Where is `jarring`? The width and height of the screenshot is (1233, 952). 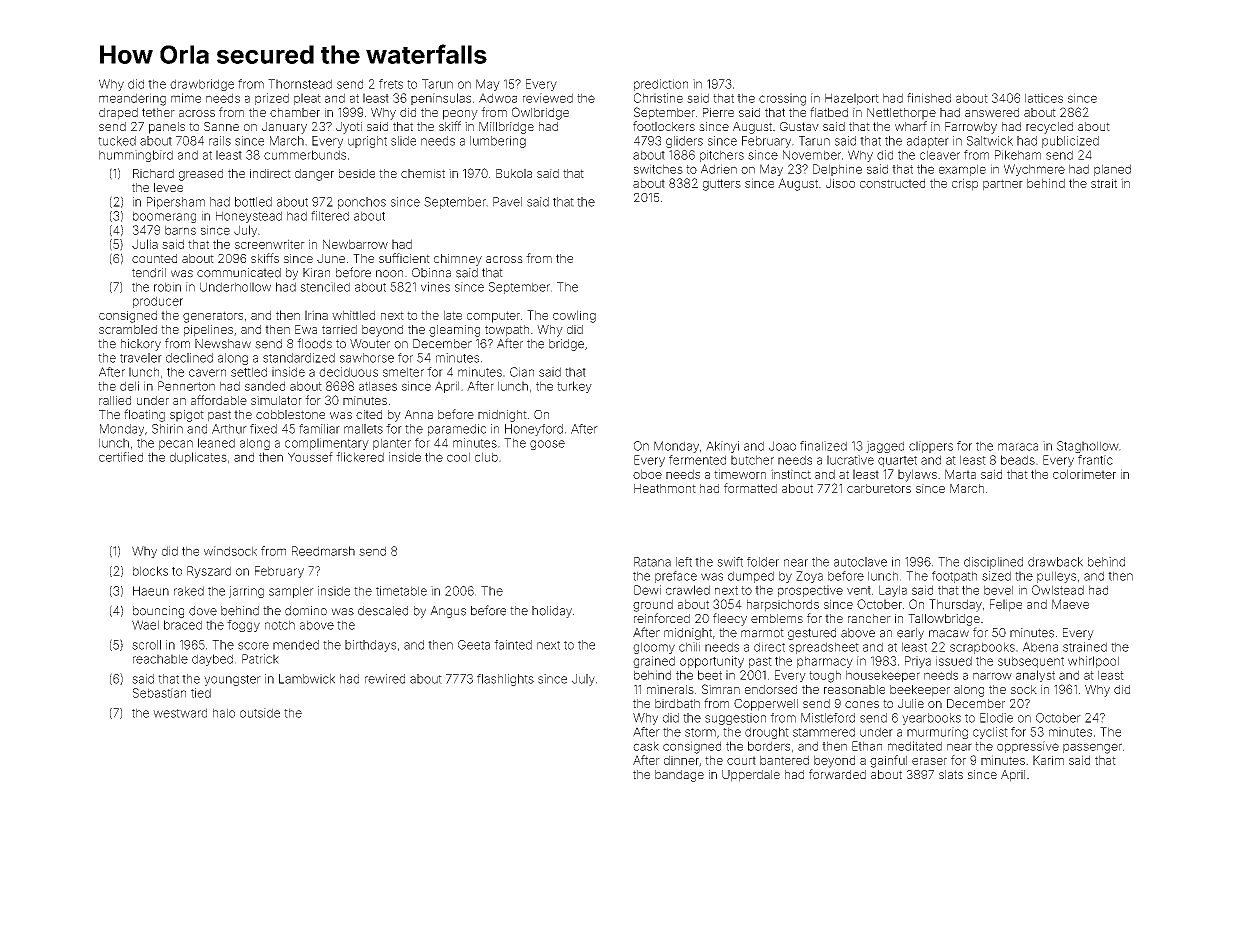
jarring is located at coordinates (246, 592).
